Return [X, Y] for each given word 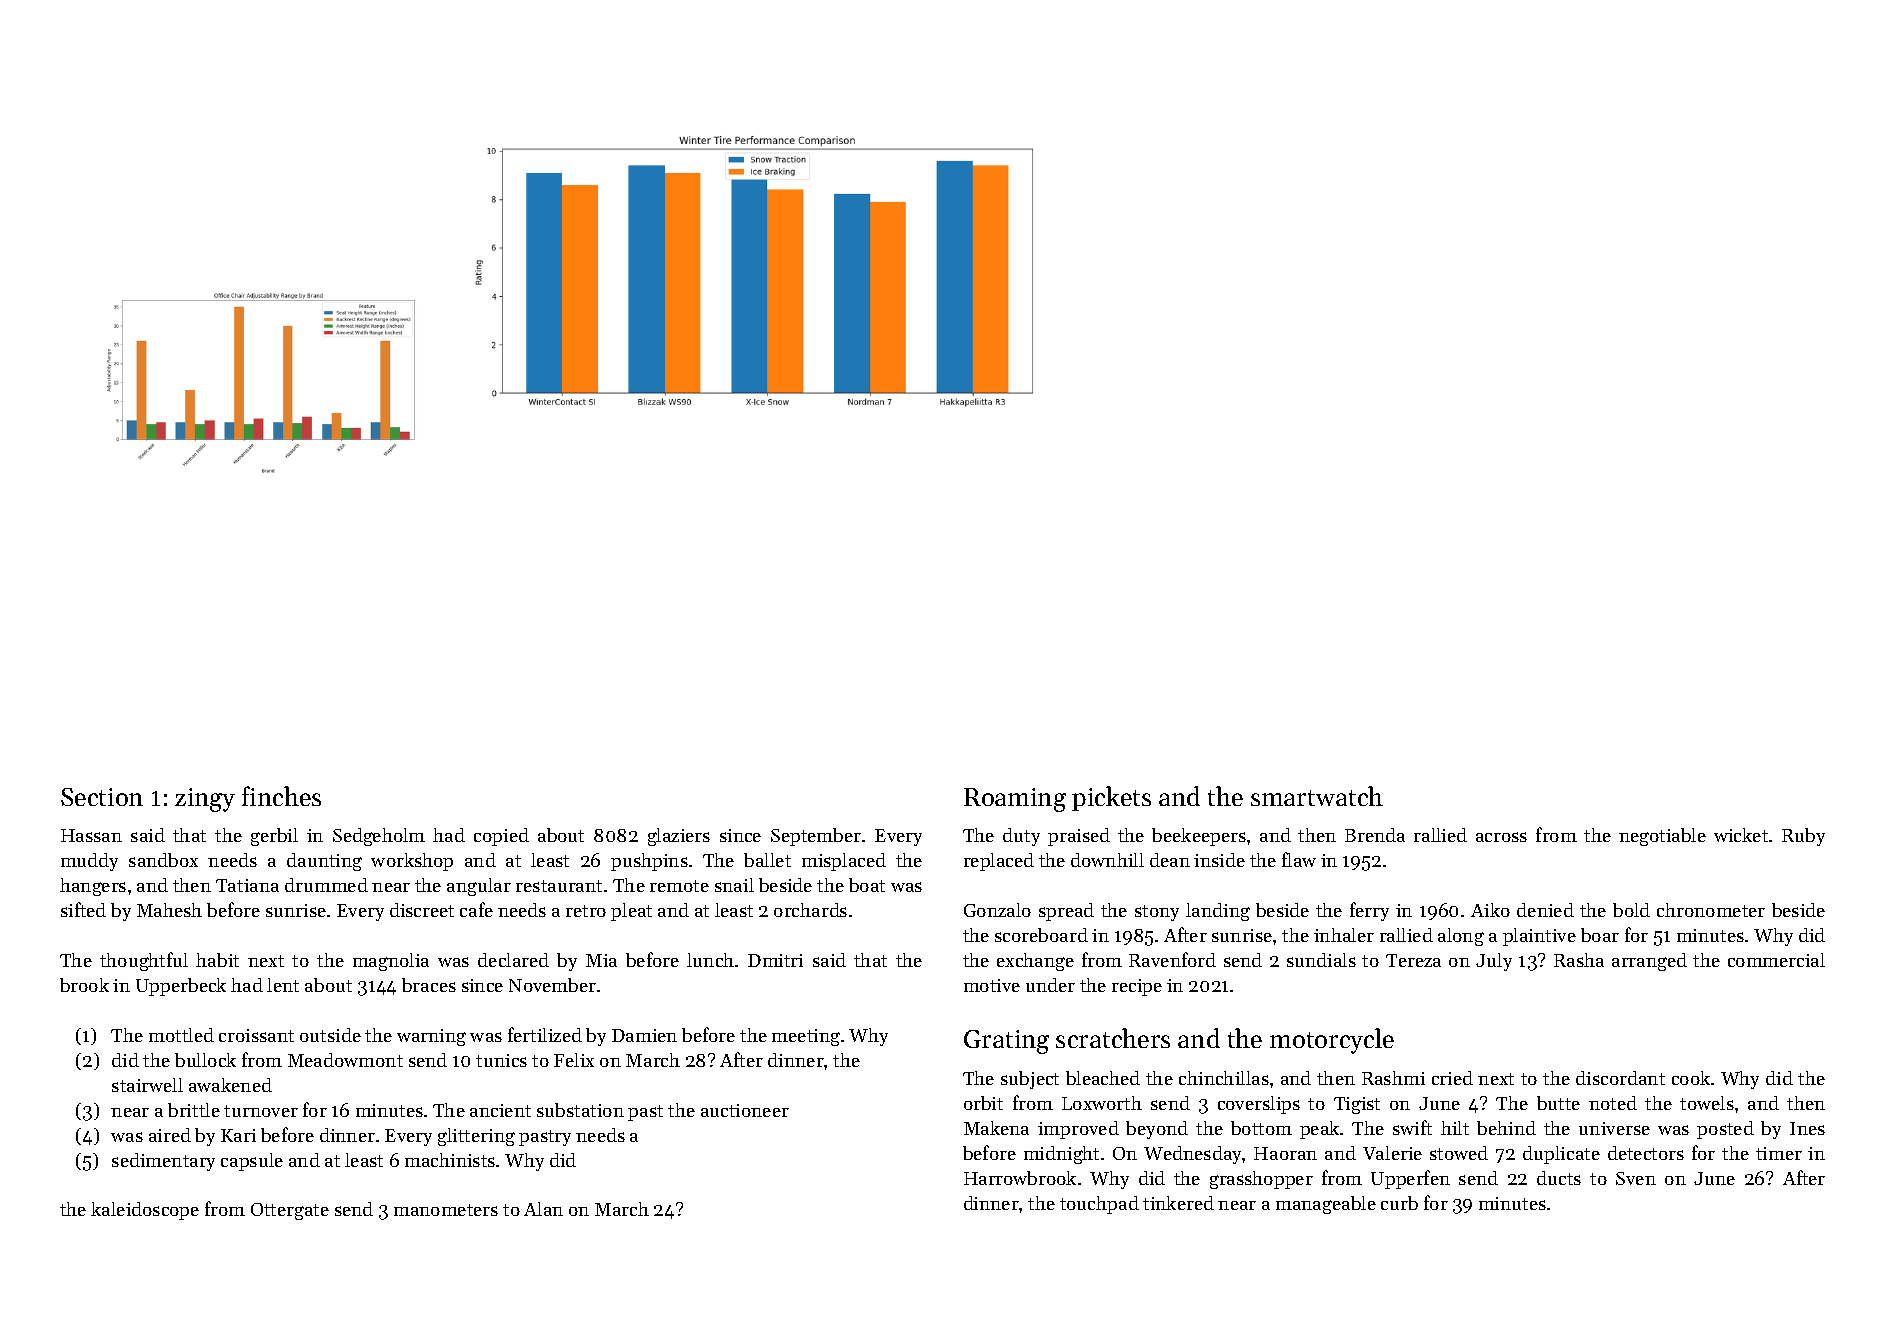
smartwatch [1317, 796]
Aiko [1490, 910]
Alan [543, 1209]
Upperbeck [181, 987]
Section [102, 797]
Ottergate [290, 1211]
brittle [194, 1110]
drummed [326, 885]
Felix [574, 1060]
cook [1691, 1078]
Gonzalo [997, 910]
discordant [1620, 1078]
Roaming [1015, 800]
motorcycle [1332, 1041]
